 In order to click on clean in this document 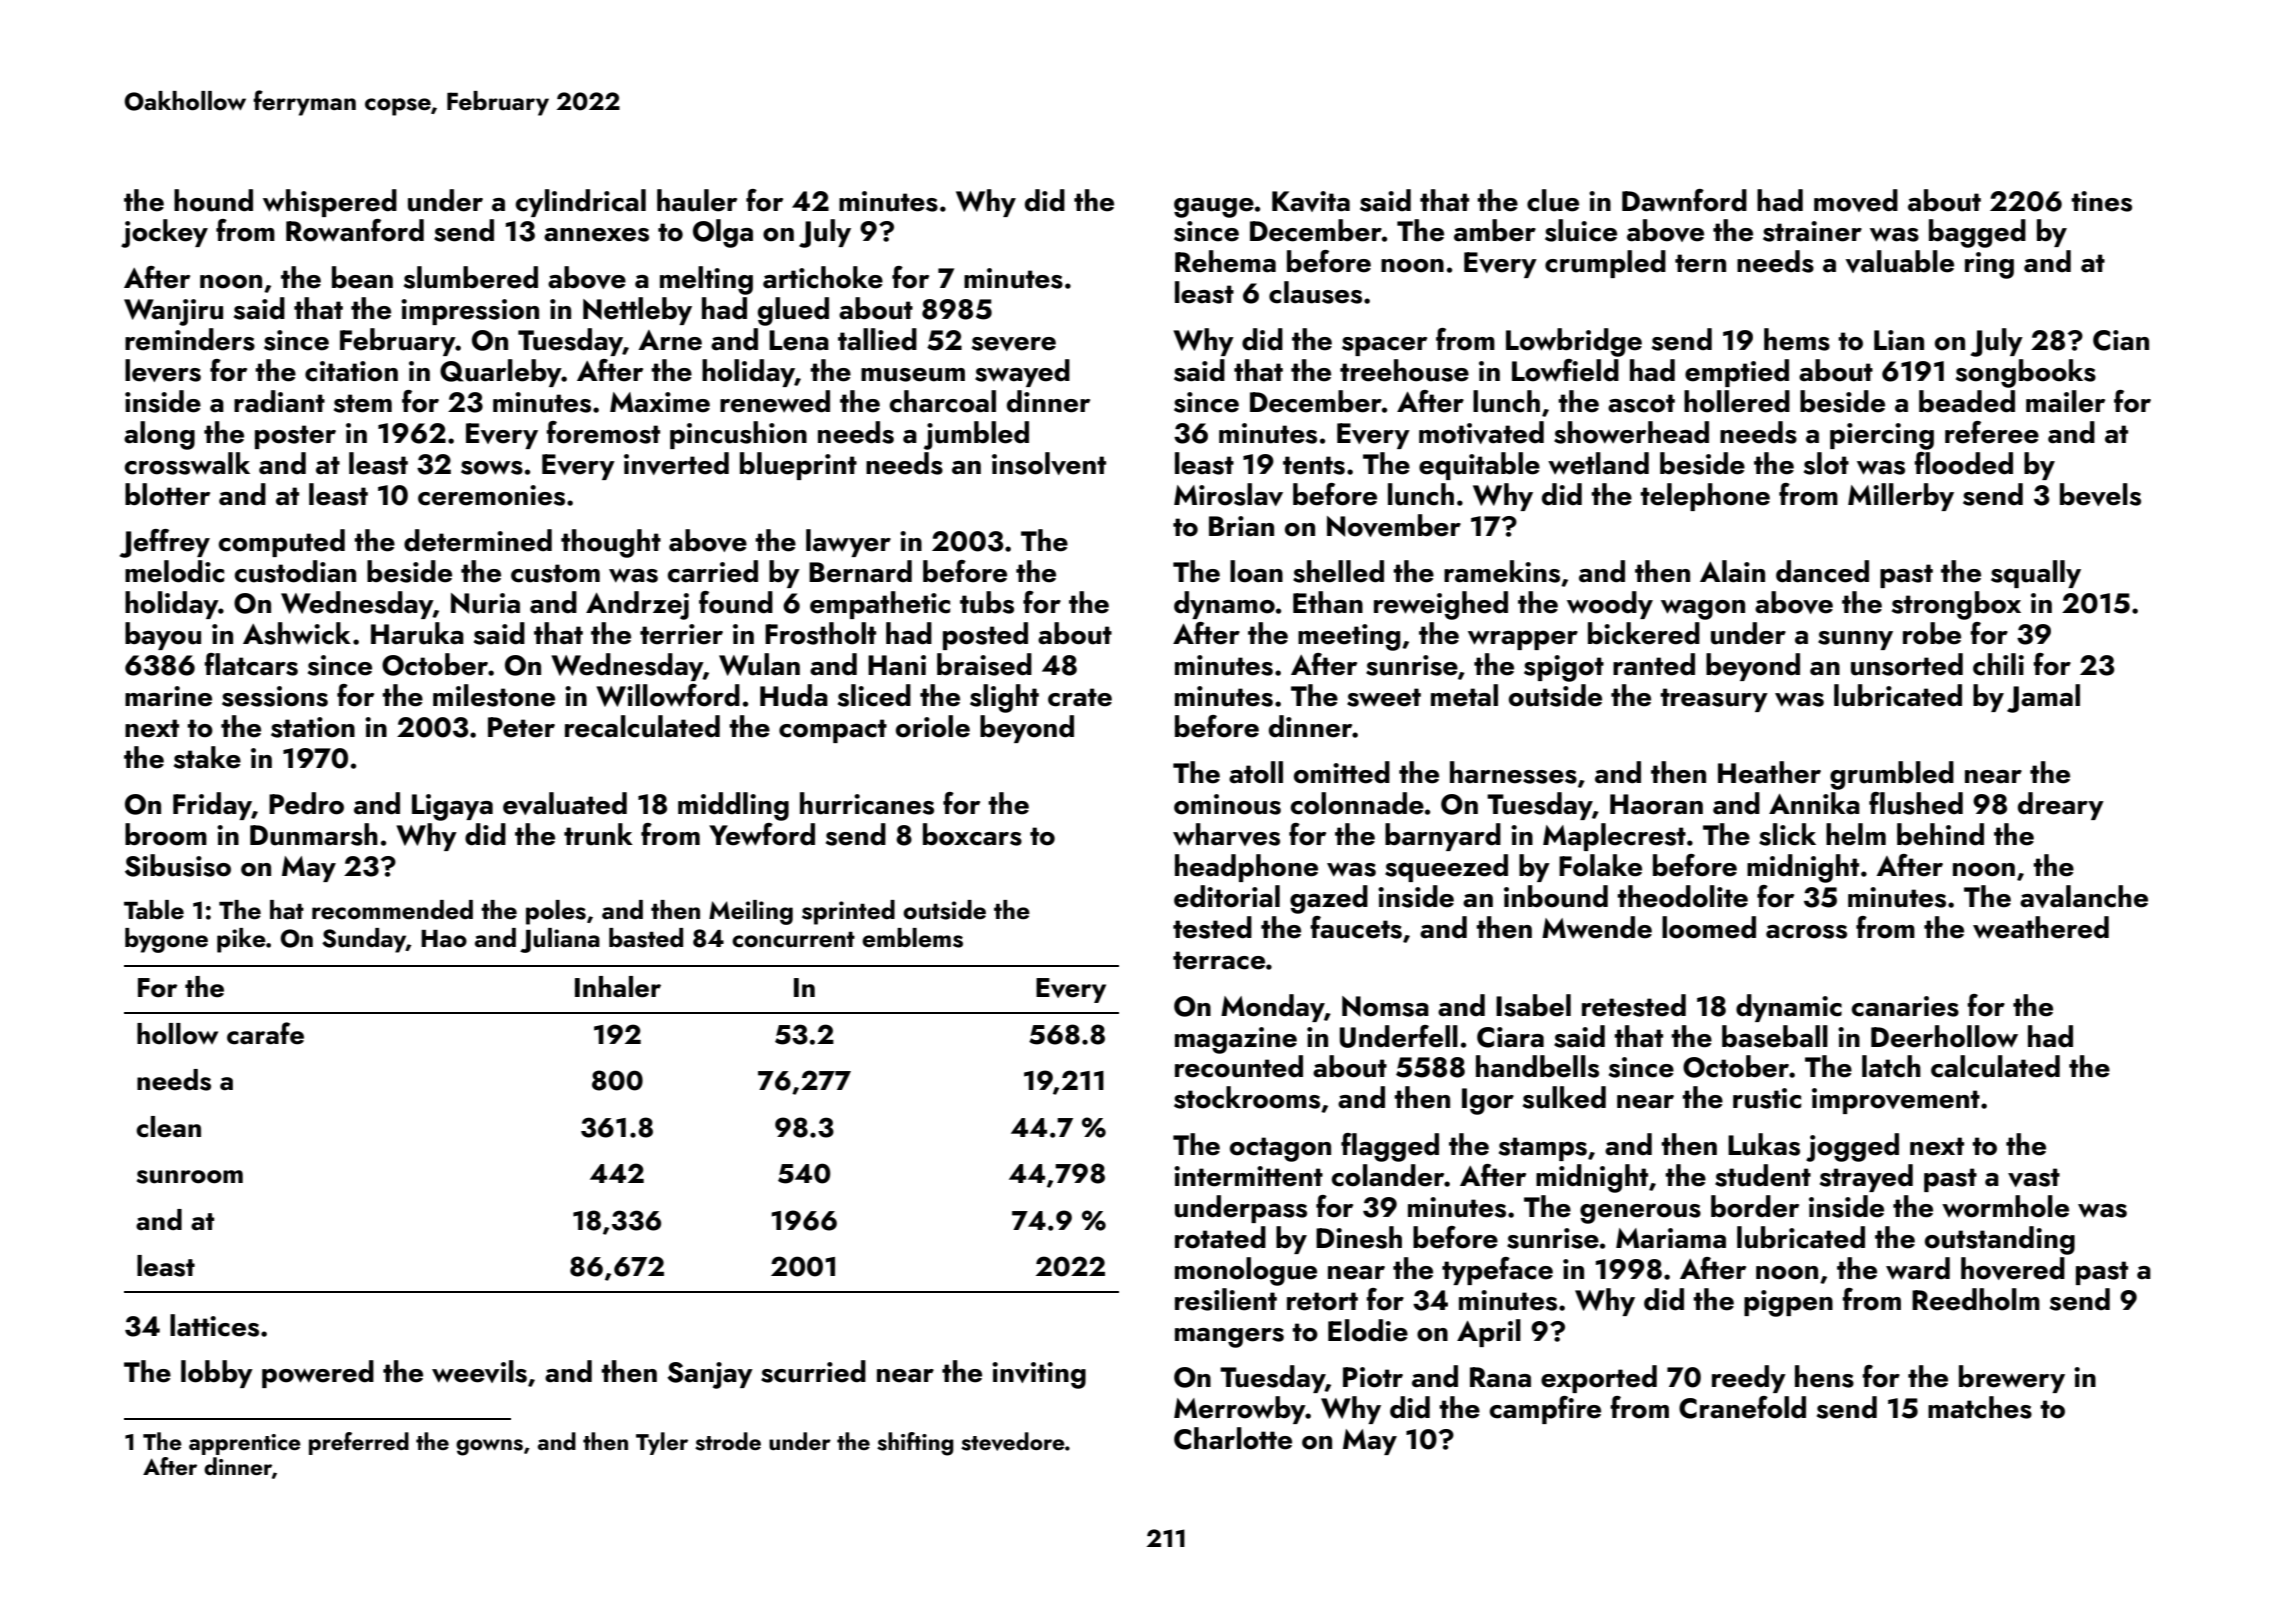, I will do `click(168, 1127)`.
